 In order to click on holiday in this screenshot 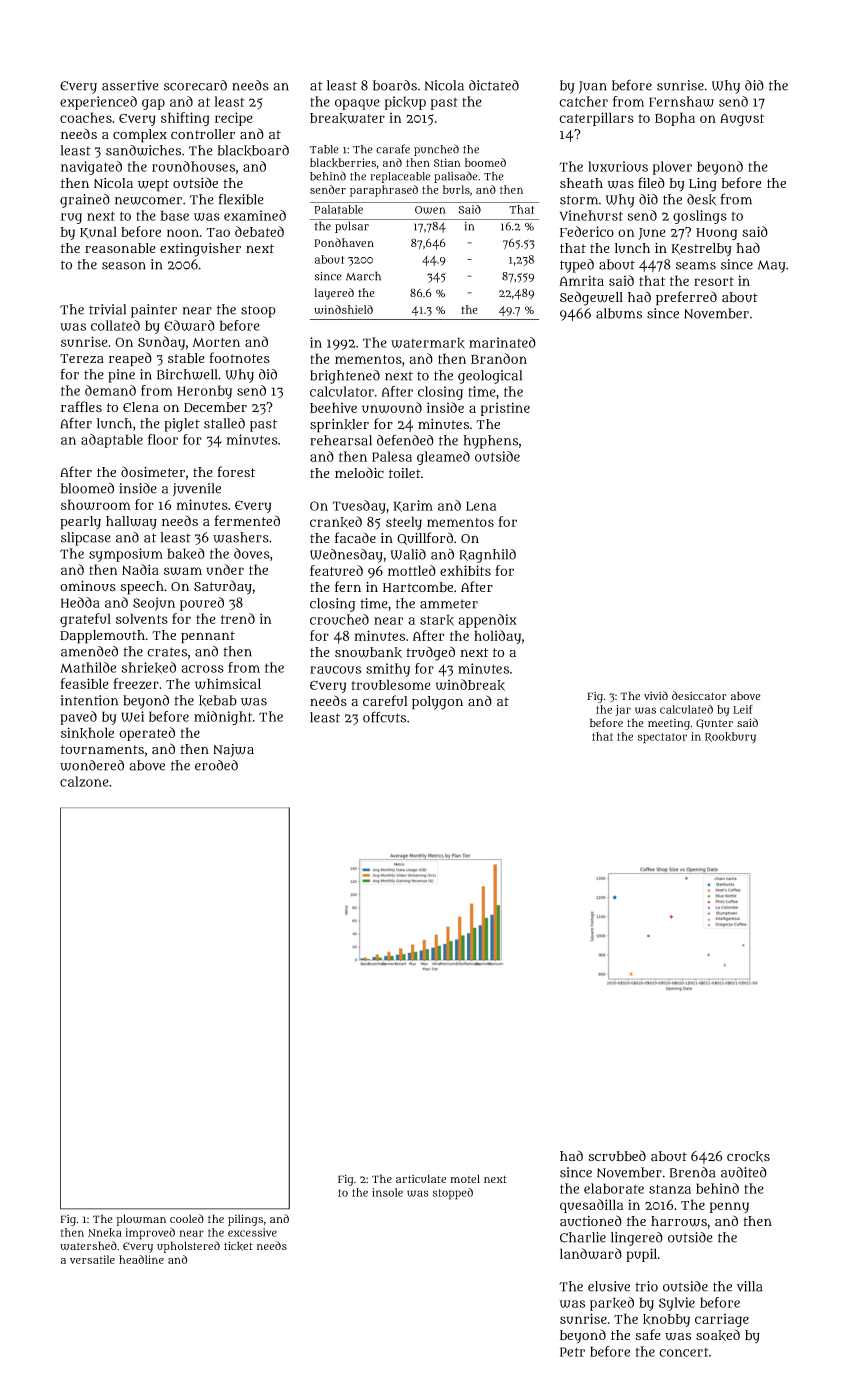, I will do `click(497, 637)`.
